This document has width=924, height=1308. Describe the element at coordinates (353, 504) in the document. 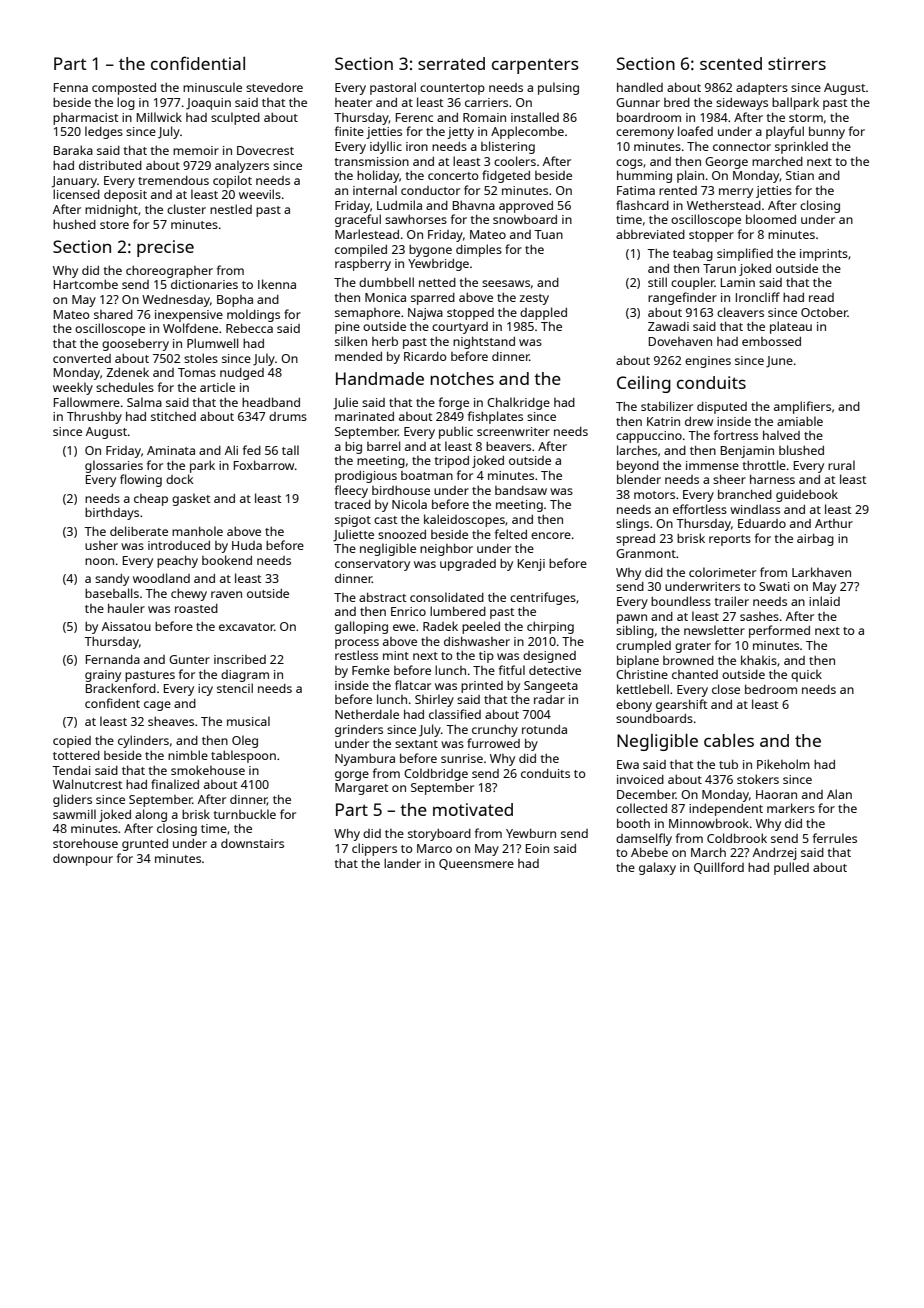

I see `traced` at that location.
